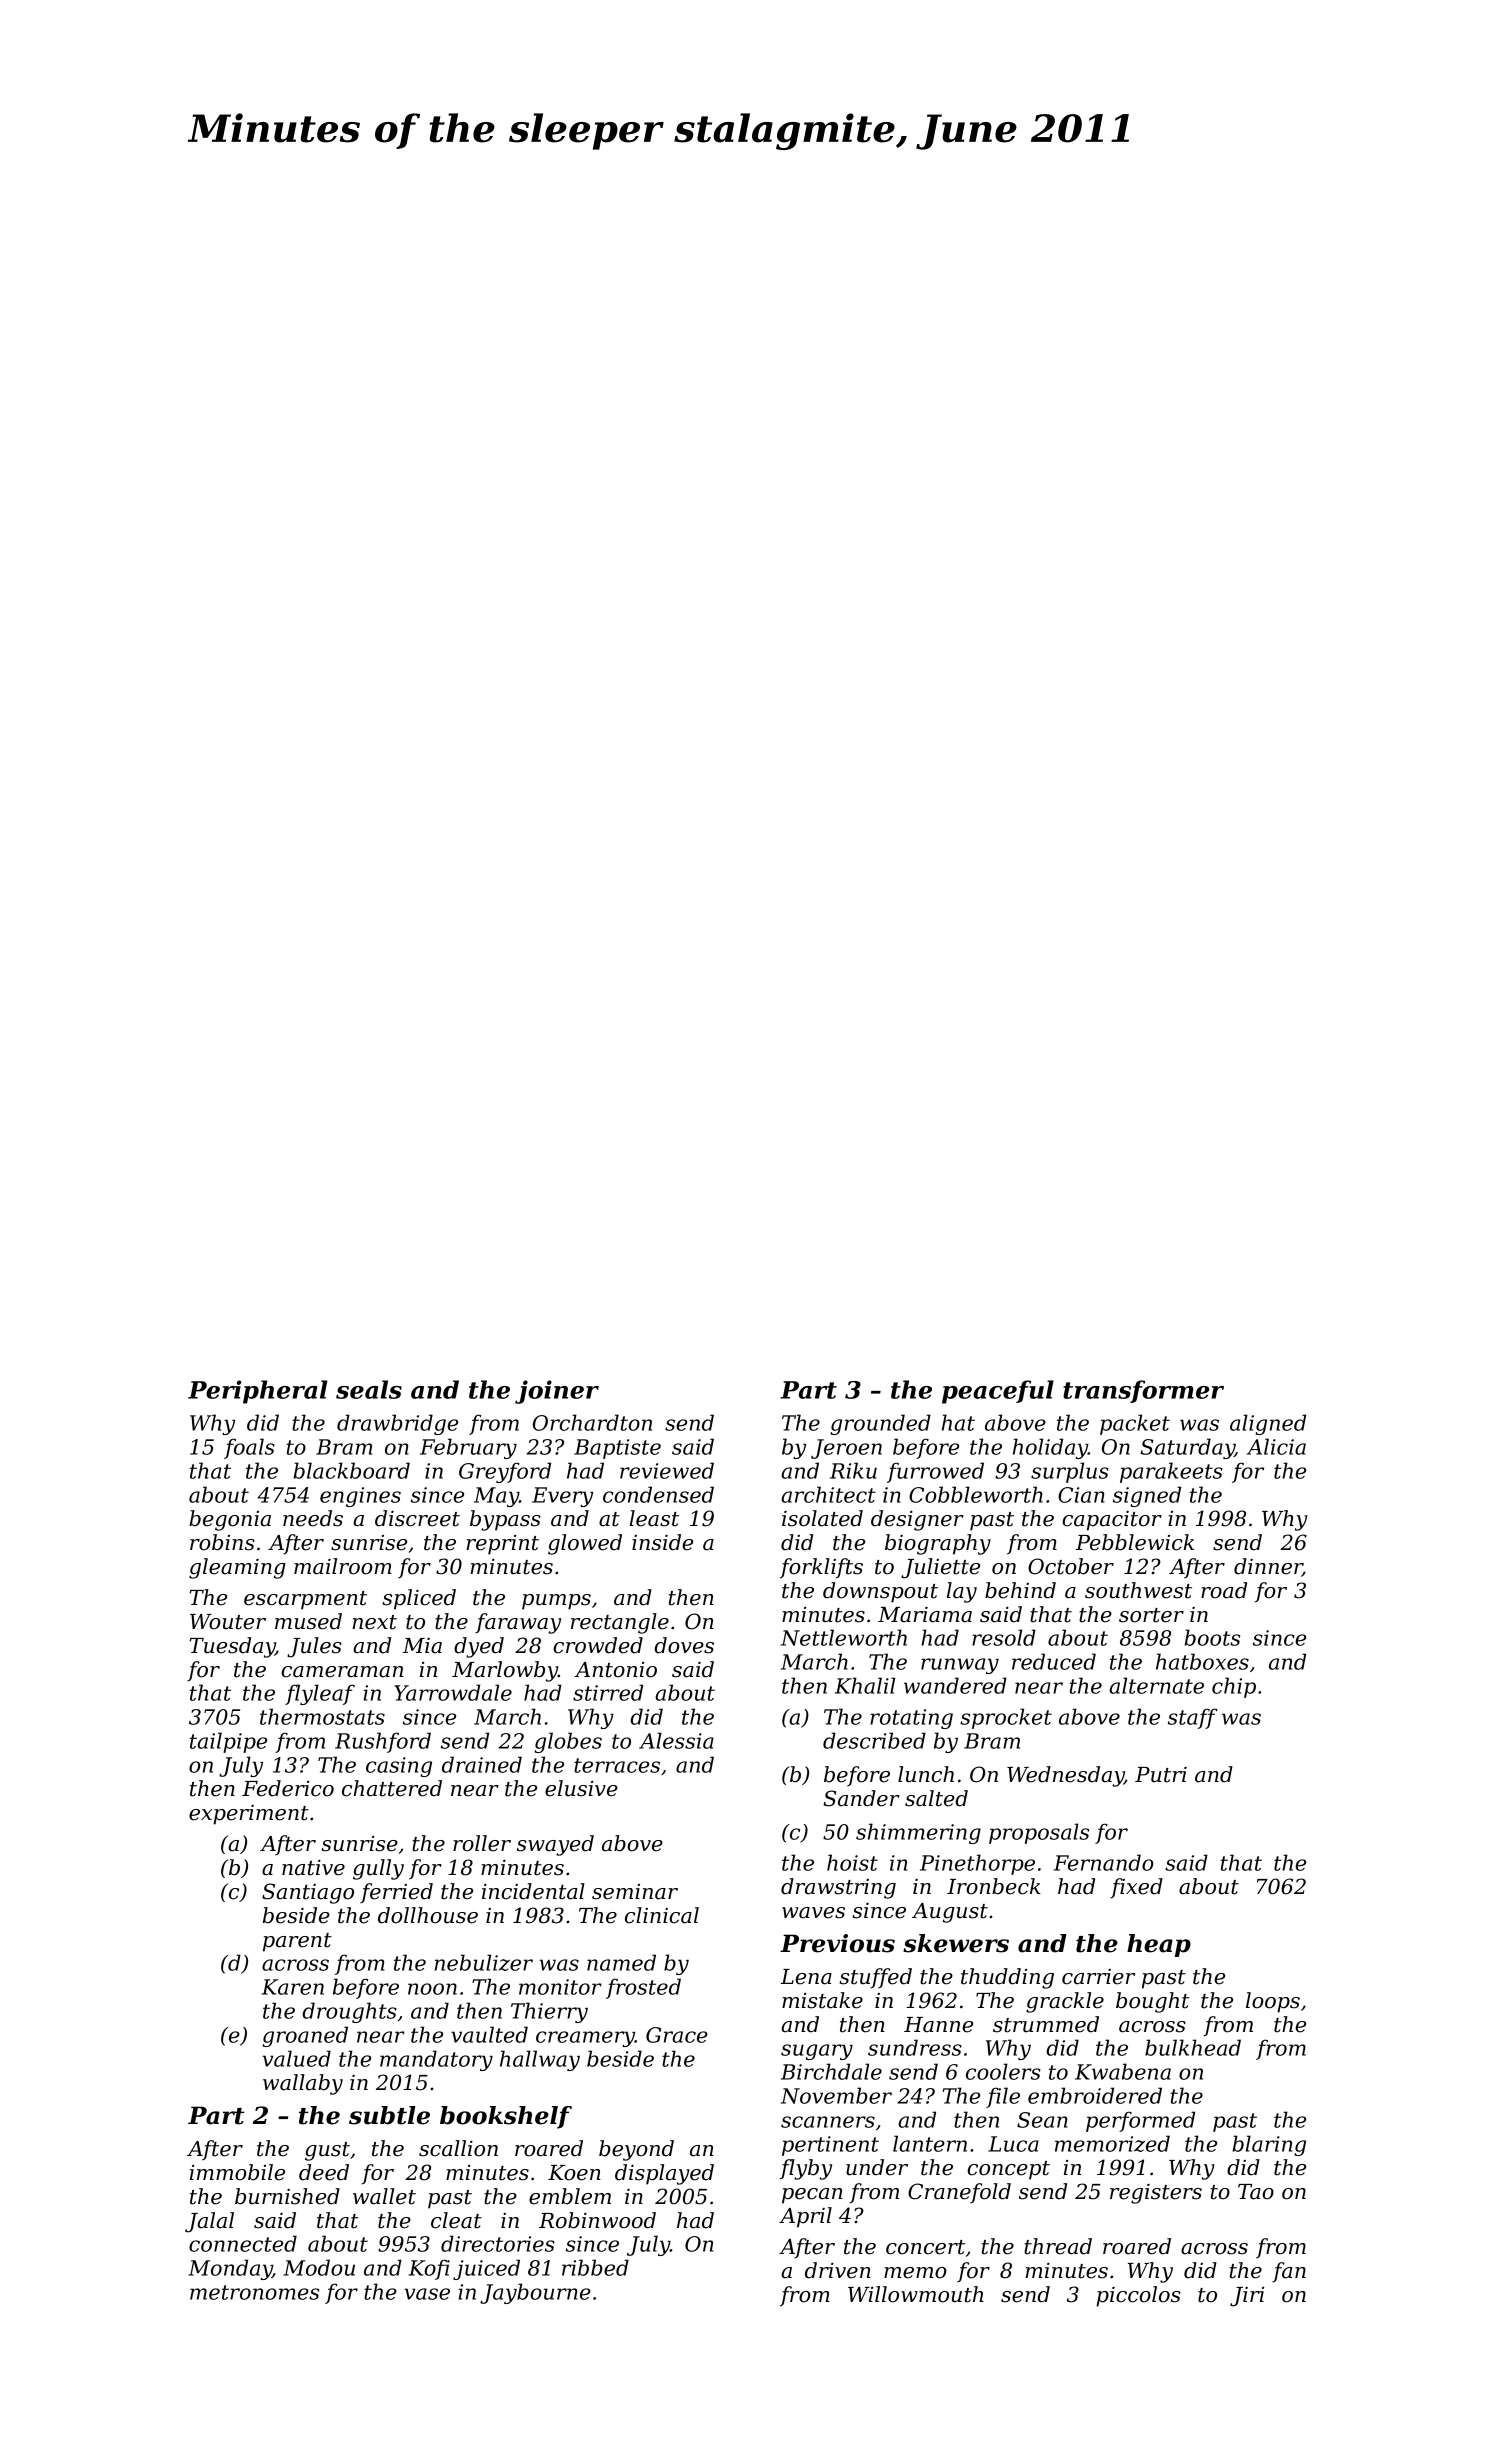  I want to click on chattered, so click(392, 1788).
